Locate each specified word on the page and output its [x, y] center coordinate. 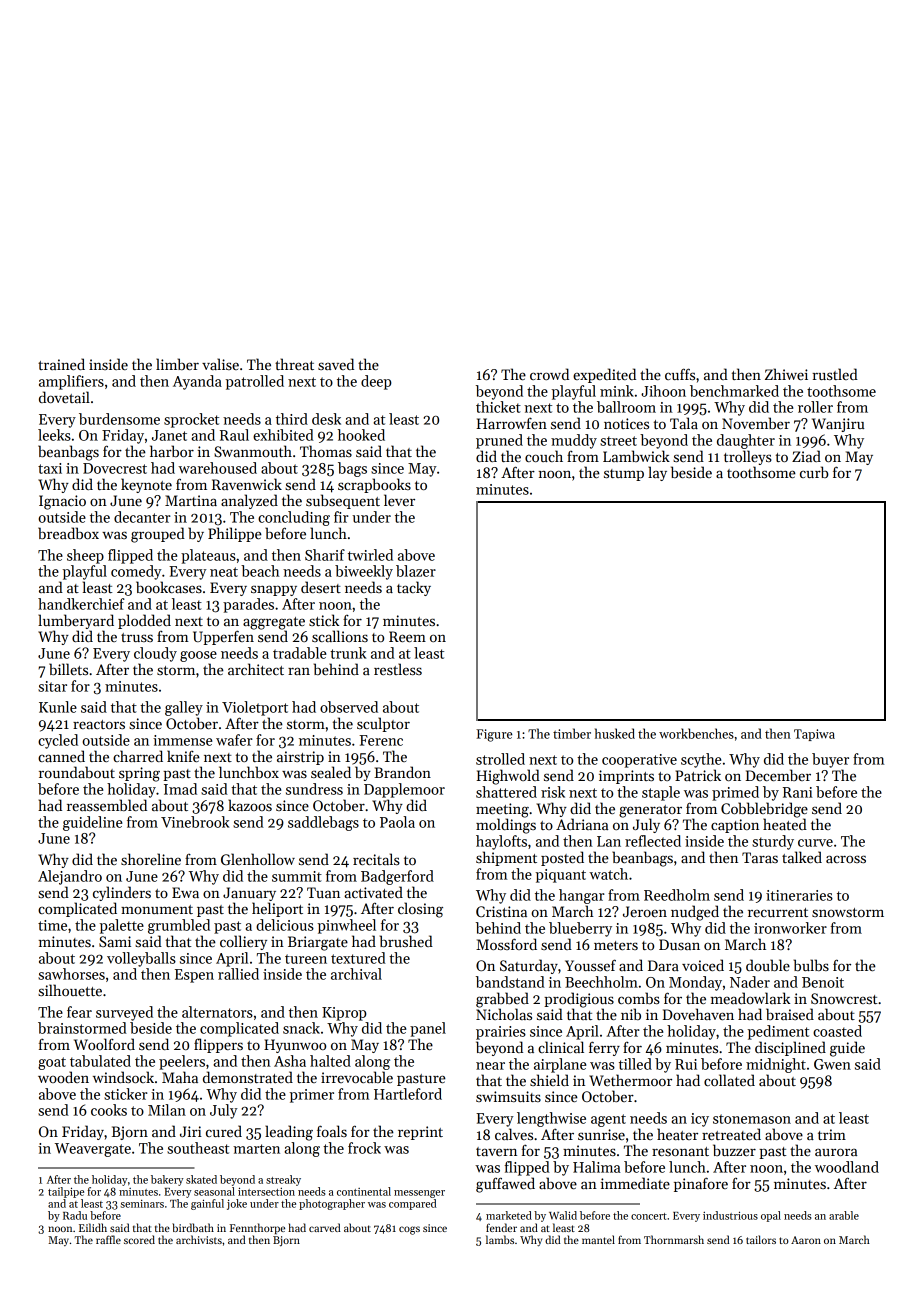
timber [572, 733]
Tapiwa [814, 735]
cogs [409, 1230]
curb [814, 472]
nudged [695, 913]
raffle [108, 1239]
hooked [361, 435]
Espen [194, 976]
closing [420, 910]
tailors [761, 1239]
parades [248, 605]
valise [220, 364]
